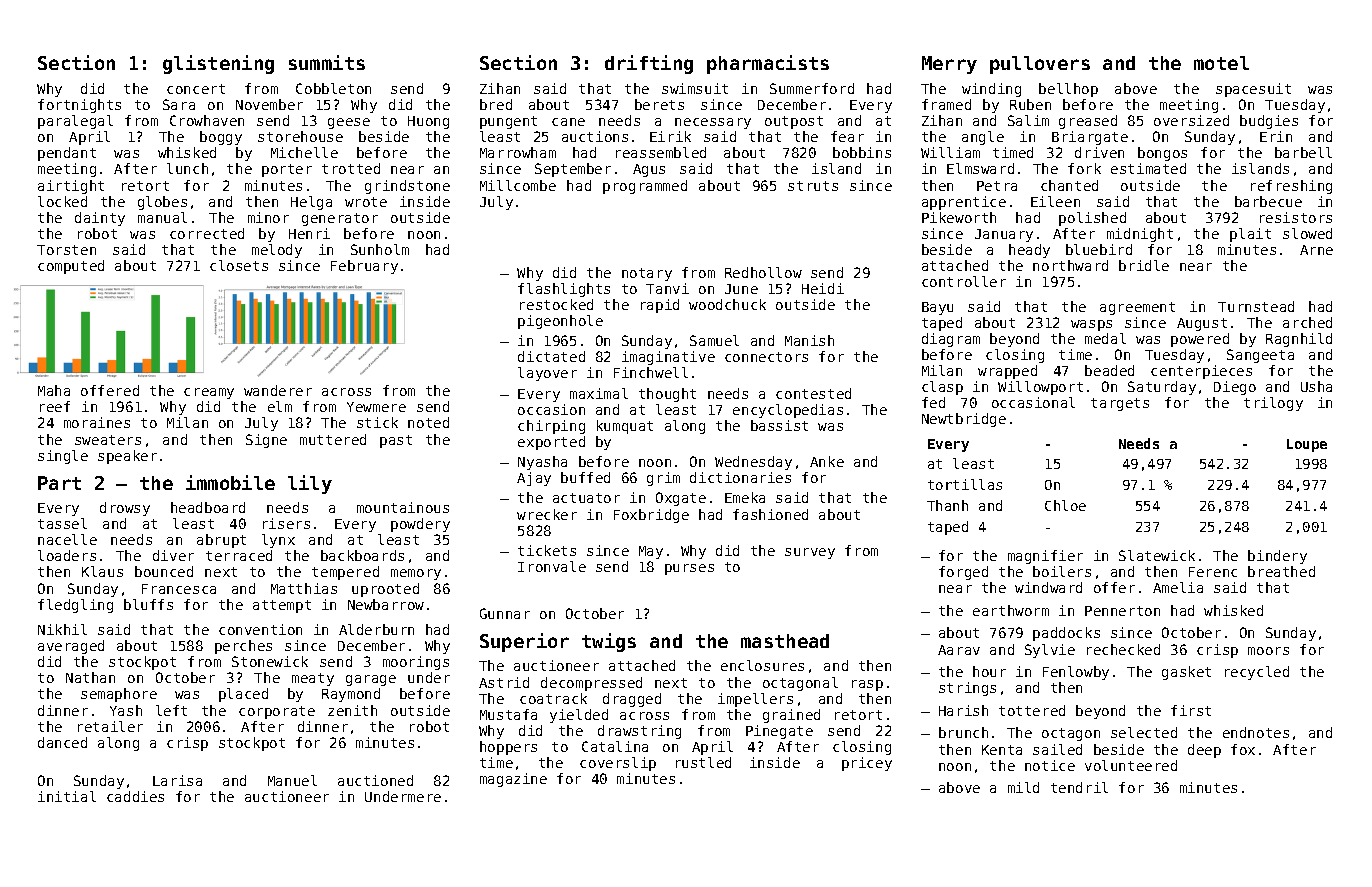  I want to click on berets, so click(659, 104).
